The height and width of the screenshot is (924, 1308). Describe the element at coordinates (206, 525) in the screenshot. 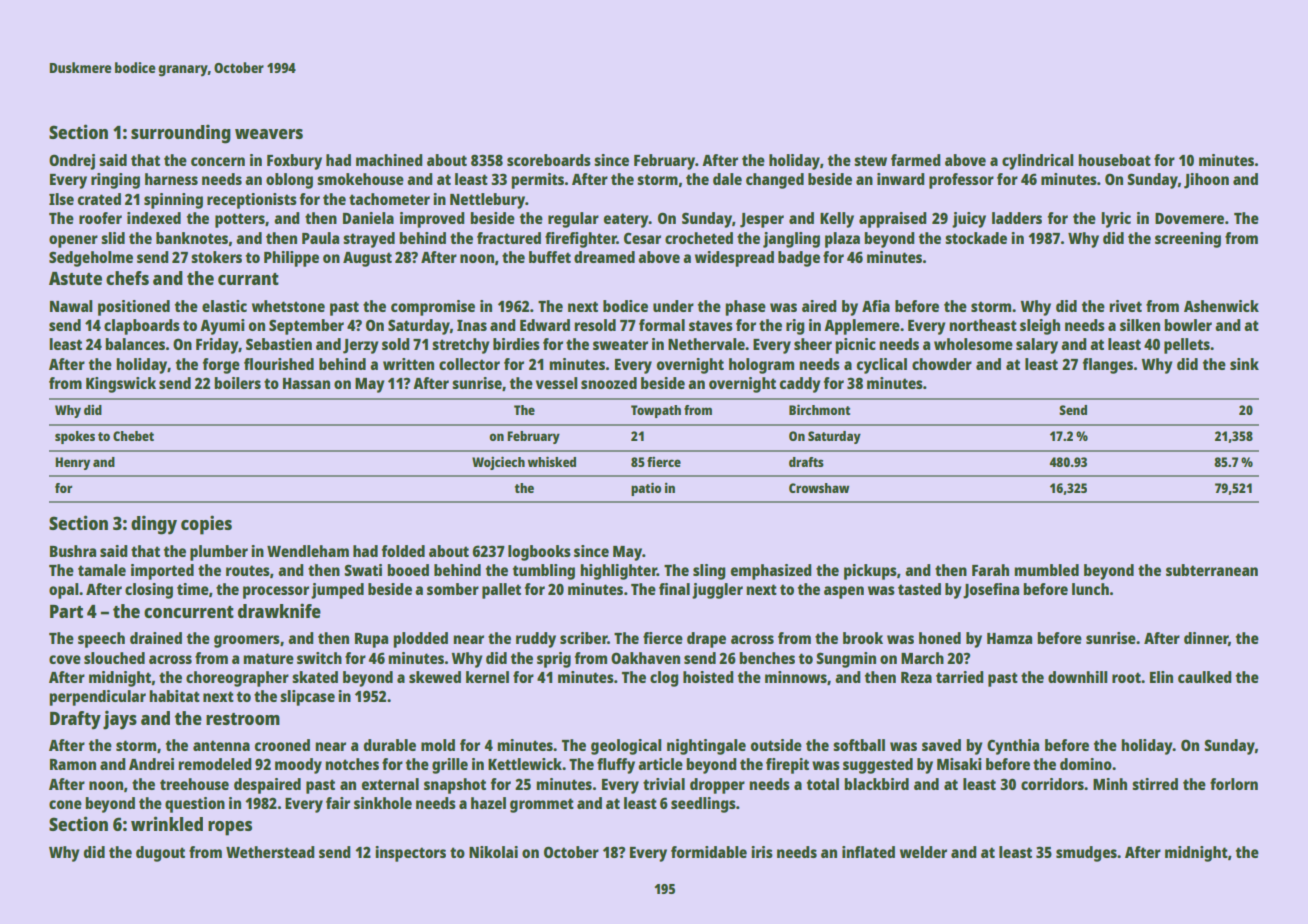

I see `copies` at that location.
